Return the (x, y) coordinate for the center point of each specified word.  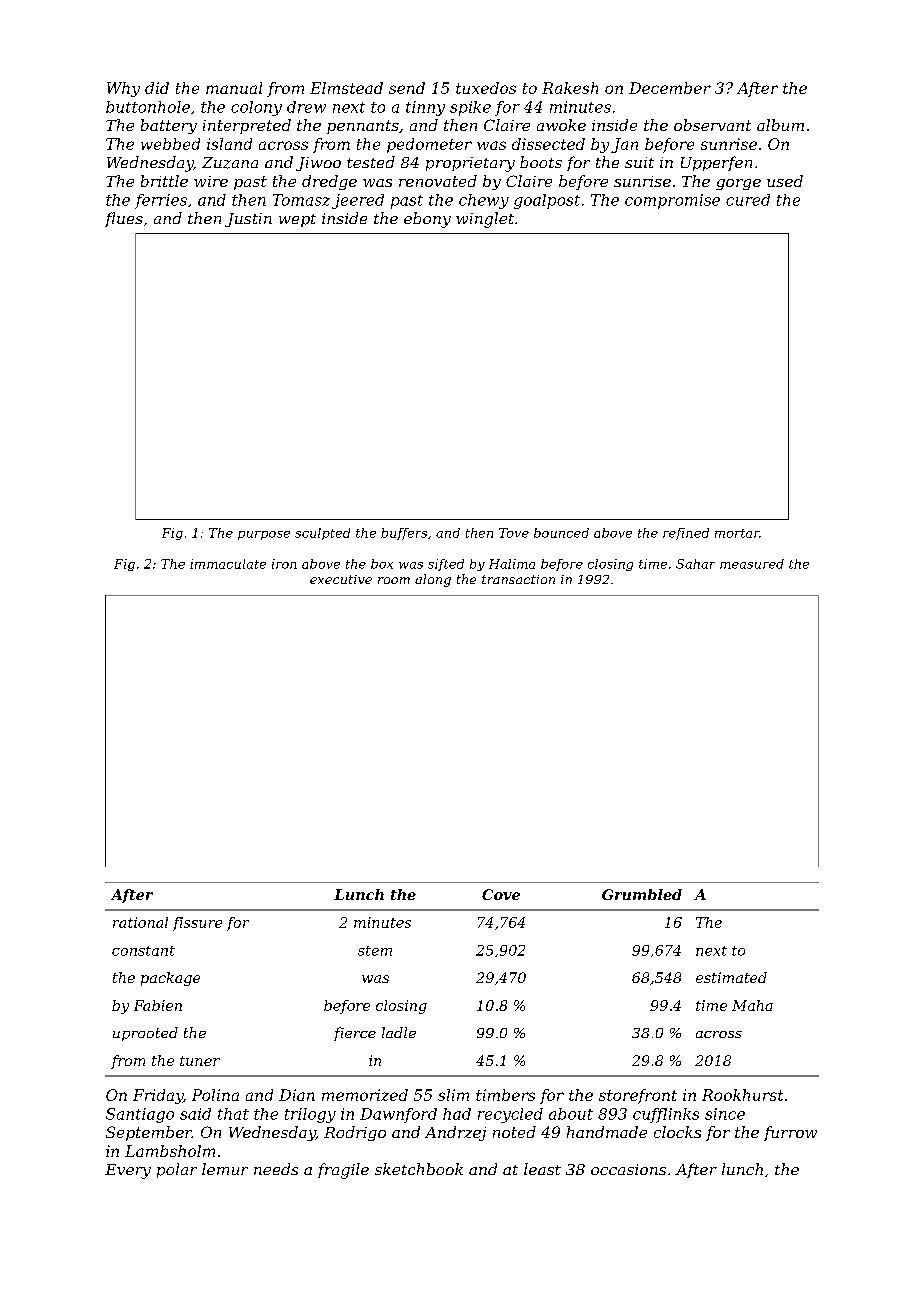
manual (234, 88)
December (670, 88)
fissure (197, 924)
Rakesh (570, 88)
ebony (427, 220)
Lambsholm (170, 1151)
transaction (518, 579)
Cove (501, 894)
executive (341, 579)
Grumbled (642, 894)
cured (748, 200)
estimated (731, 977)
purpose (264, 535)
